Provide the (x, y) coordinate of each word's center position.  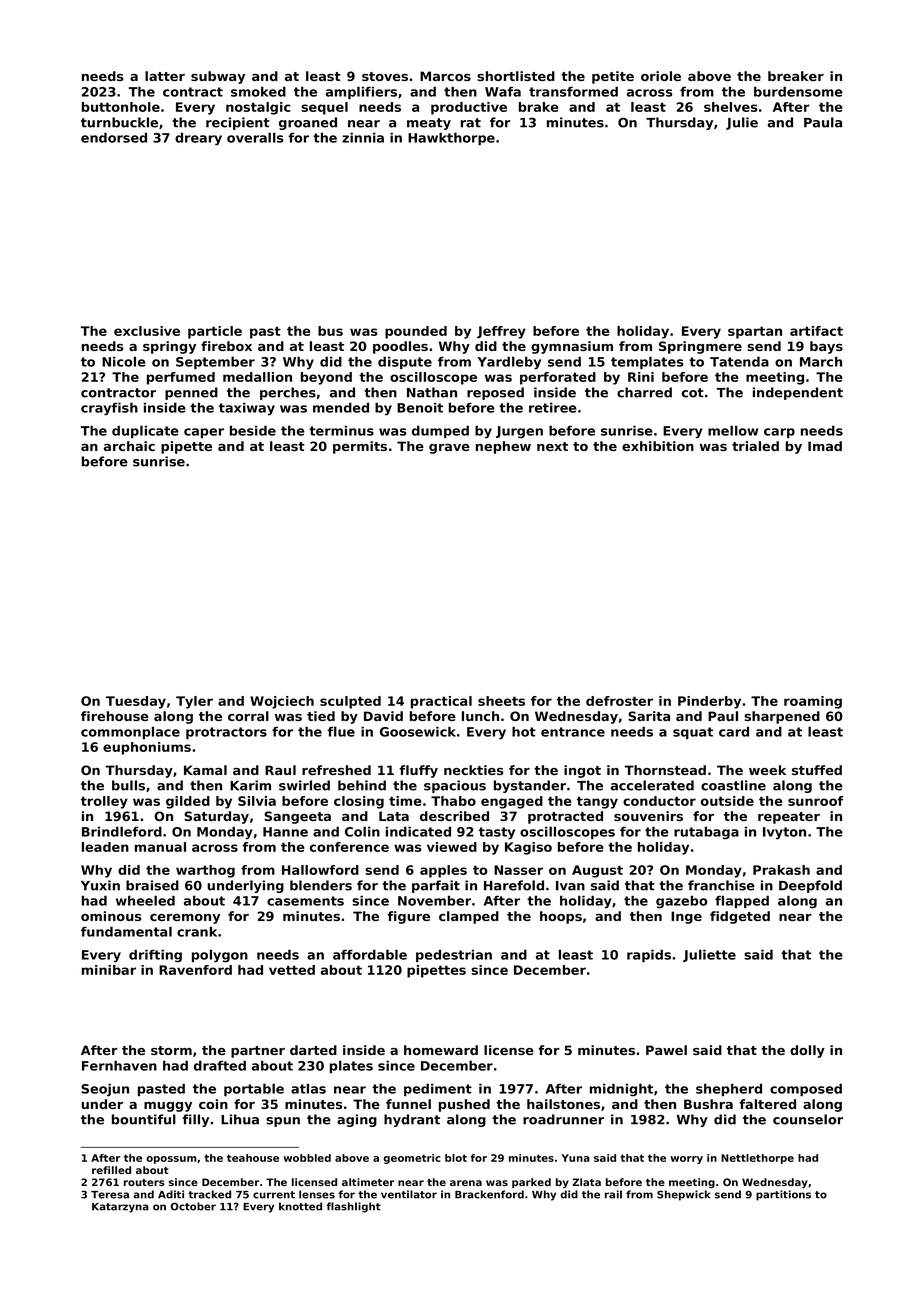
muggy (168, 1107)
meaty (429, 124)
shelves (731, 107)
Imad (825, 446)
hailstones (563, 1104)
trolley (104, 802)
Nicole (124, 361)
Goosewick (418, 731)
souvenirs (648, 816)
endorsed (114, 137)
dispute (405, 362)
